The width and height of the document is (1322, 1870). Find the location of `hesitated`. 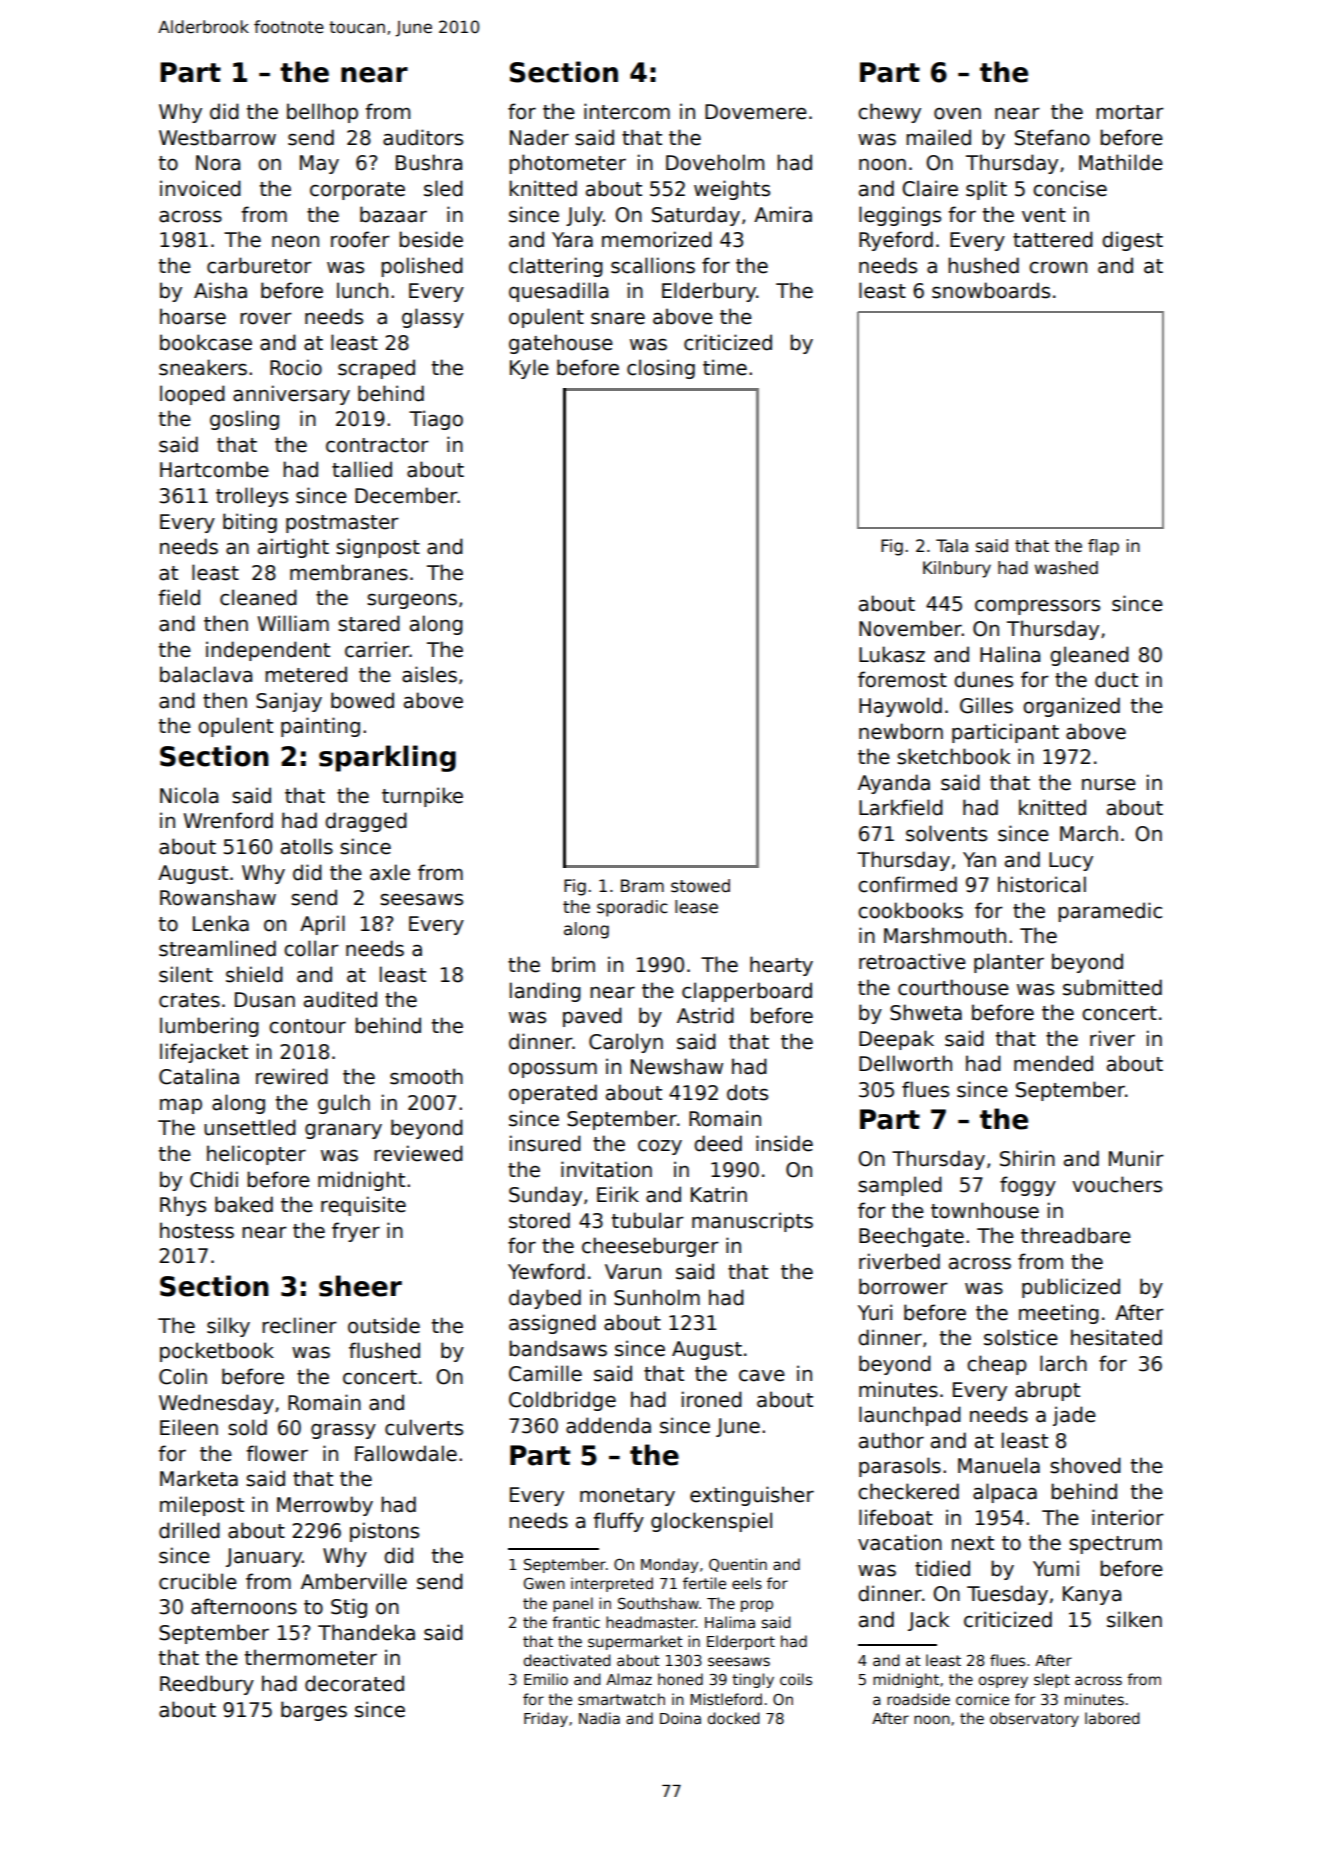

hesitated is located at coordinates (1116, 1337).
